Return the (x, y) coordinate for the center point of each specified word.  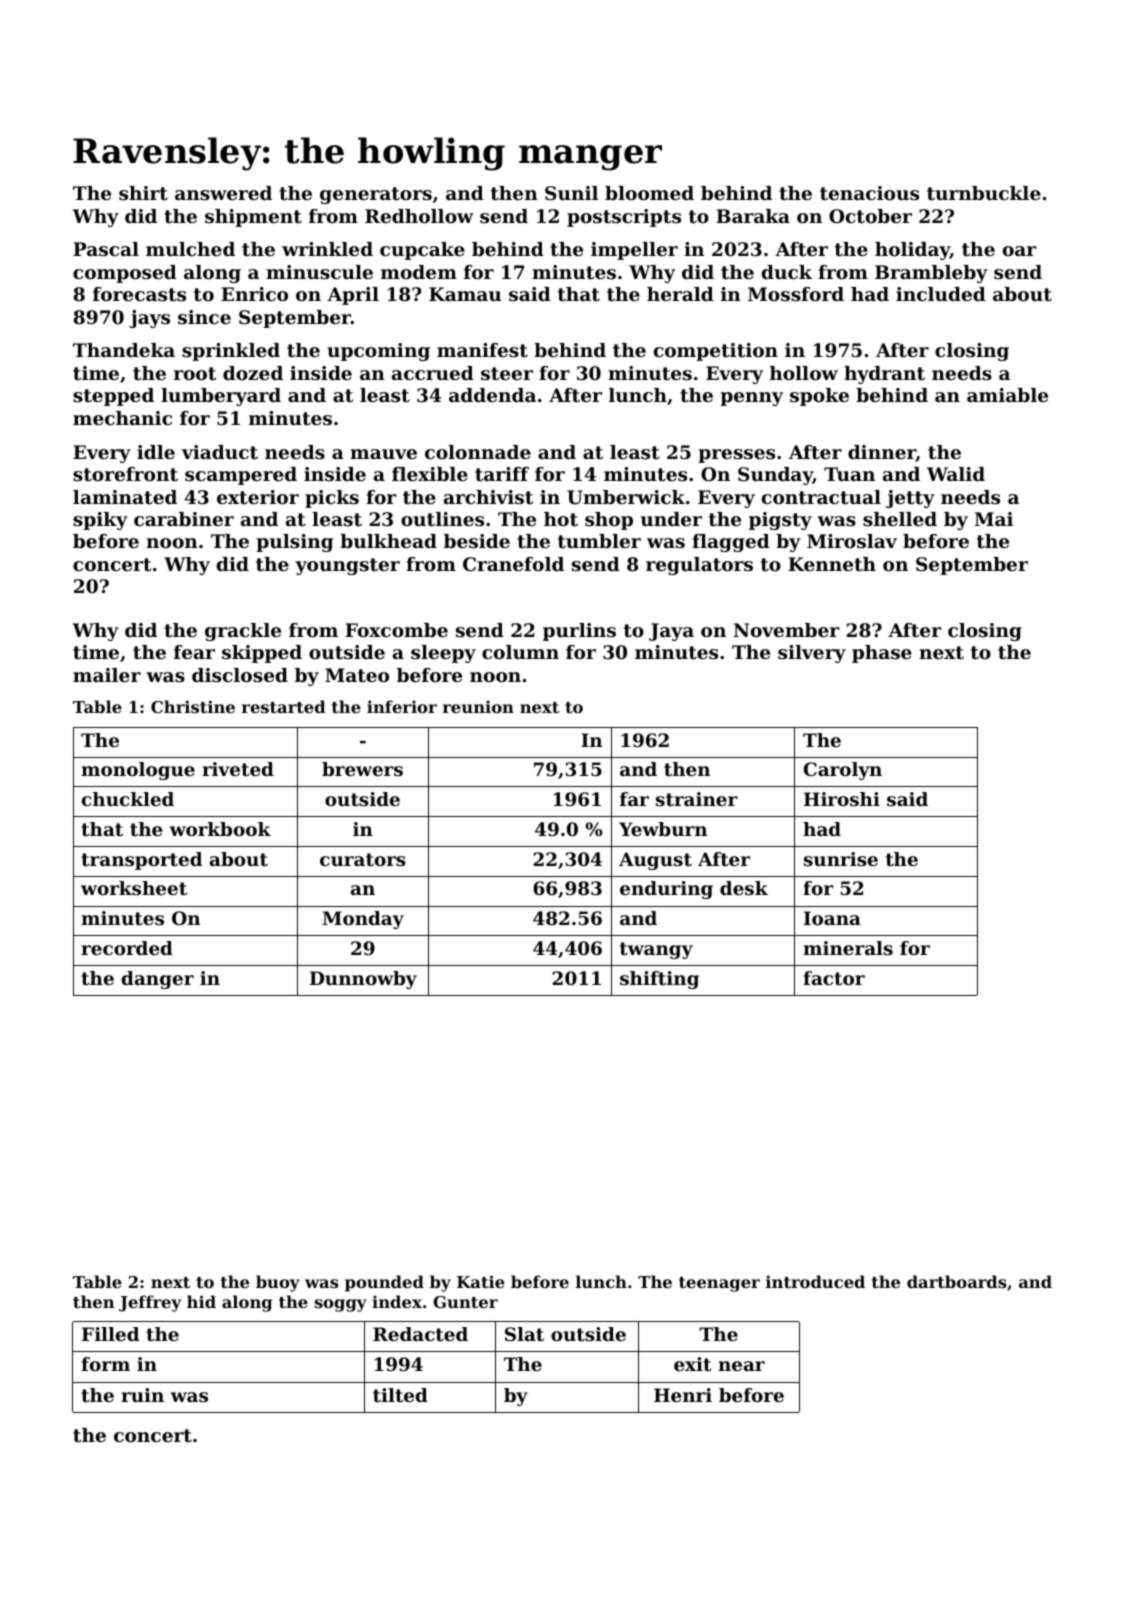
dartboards (957, 1281)
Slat (524, 1334)
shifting (659, 980)
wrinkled (327, 249)
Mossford (796, 294)
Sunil (571, 193)
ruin (142, 1395)
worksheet (134, 888)
